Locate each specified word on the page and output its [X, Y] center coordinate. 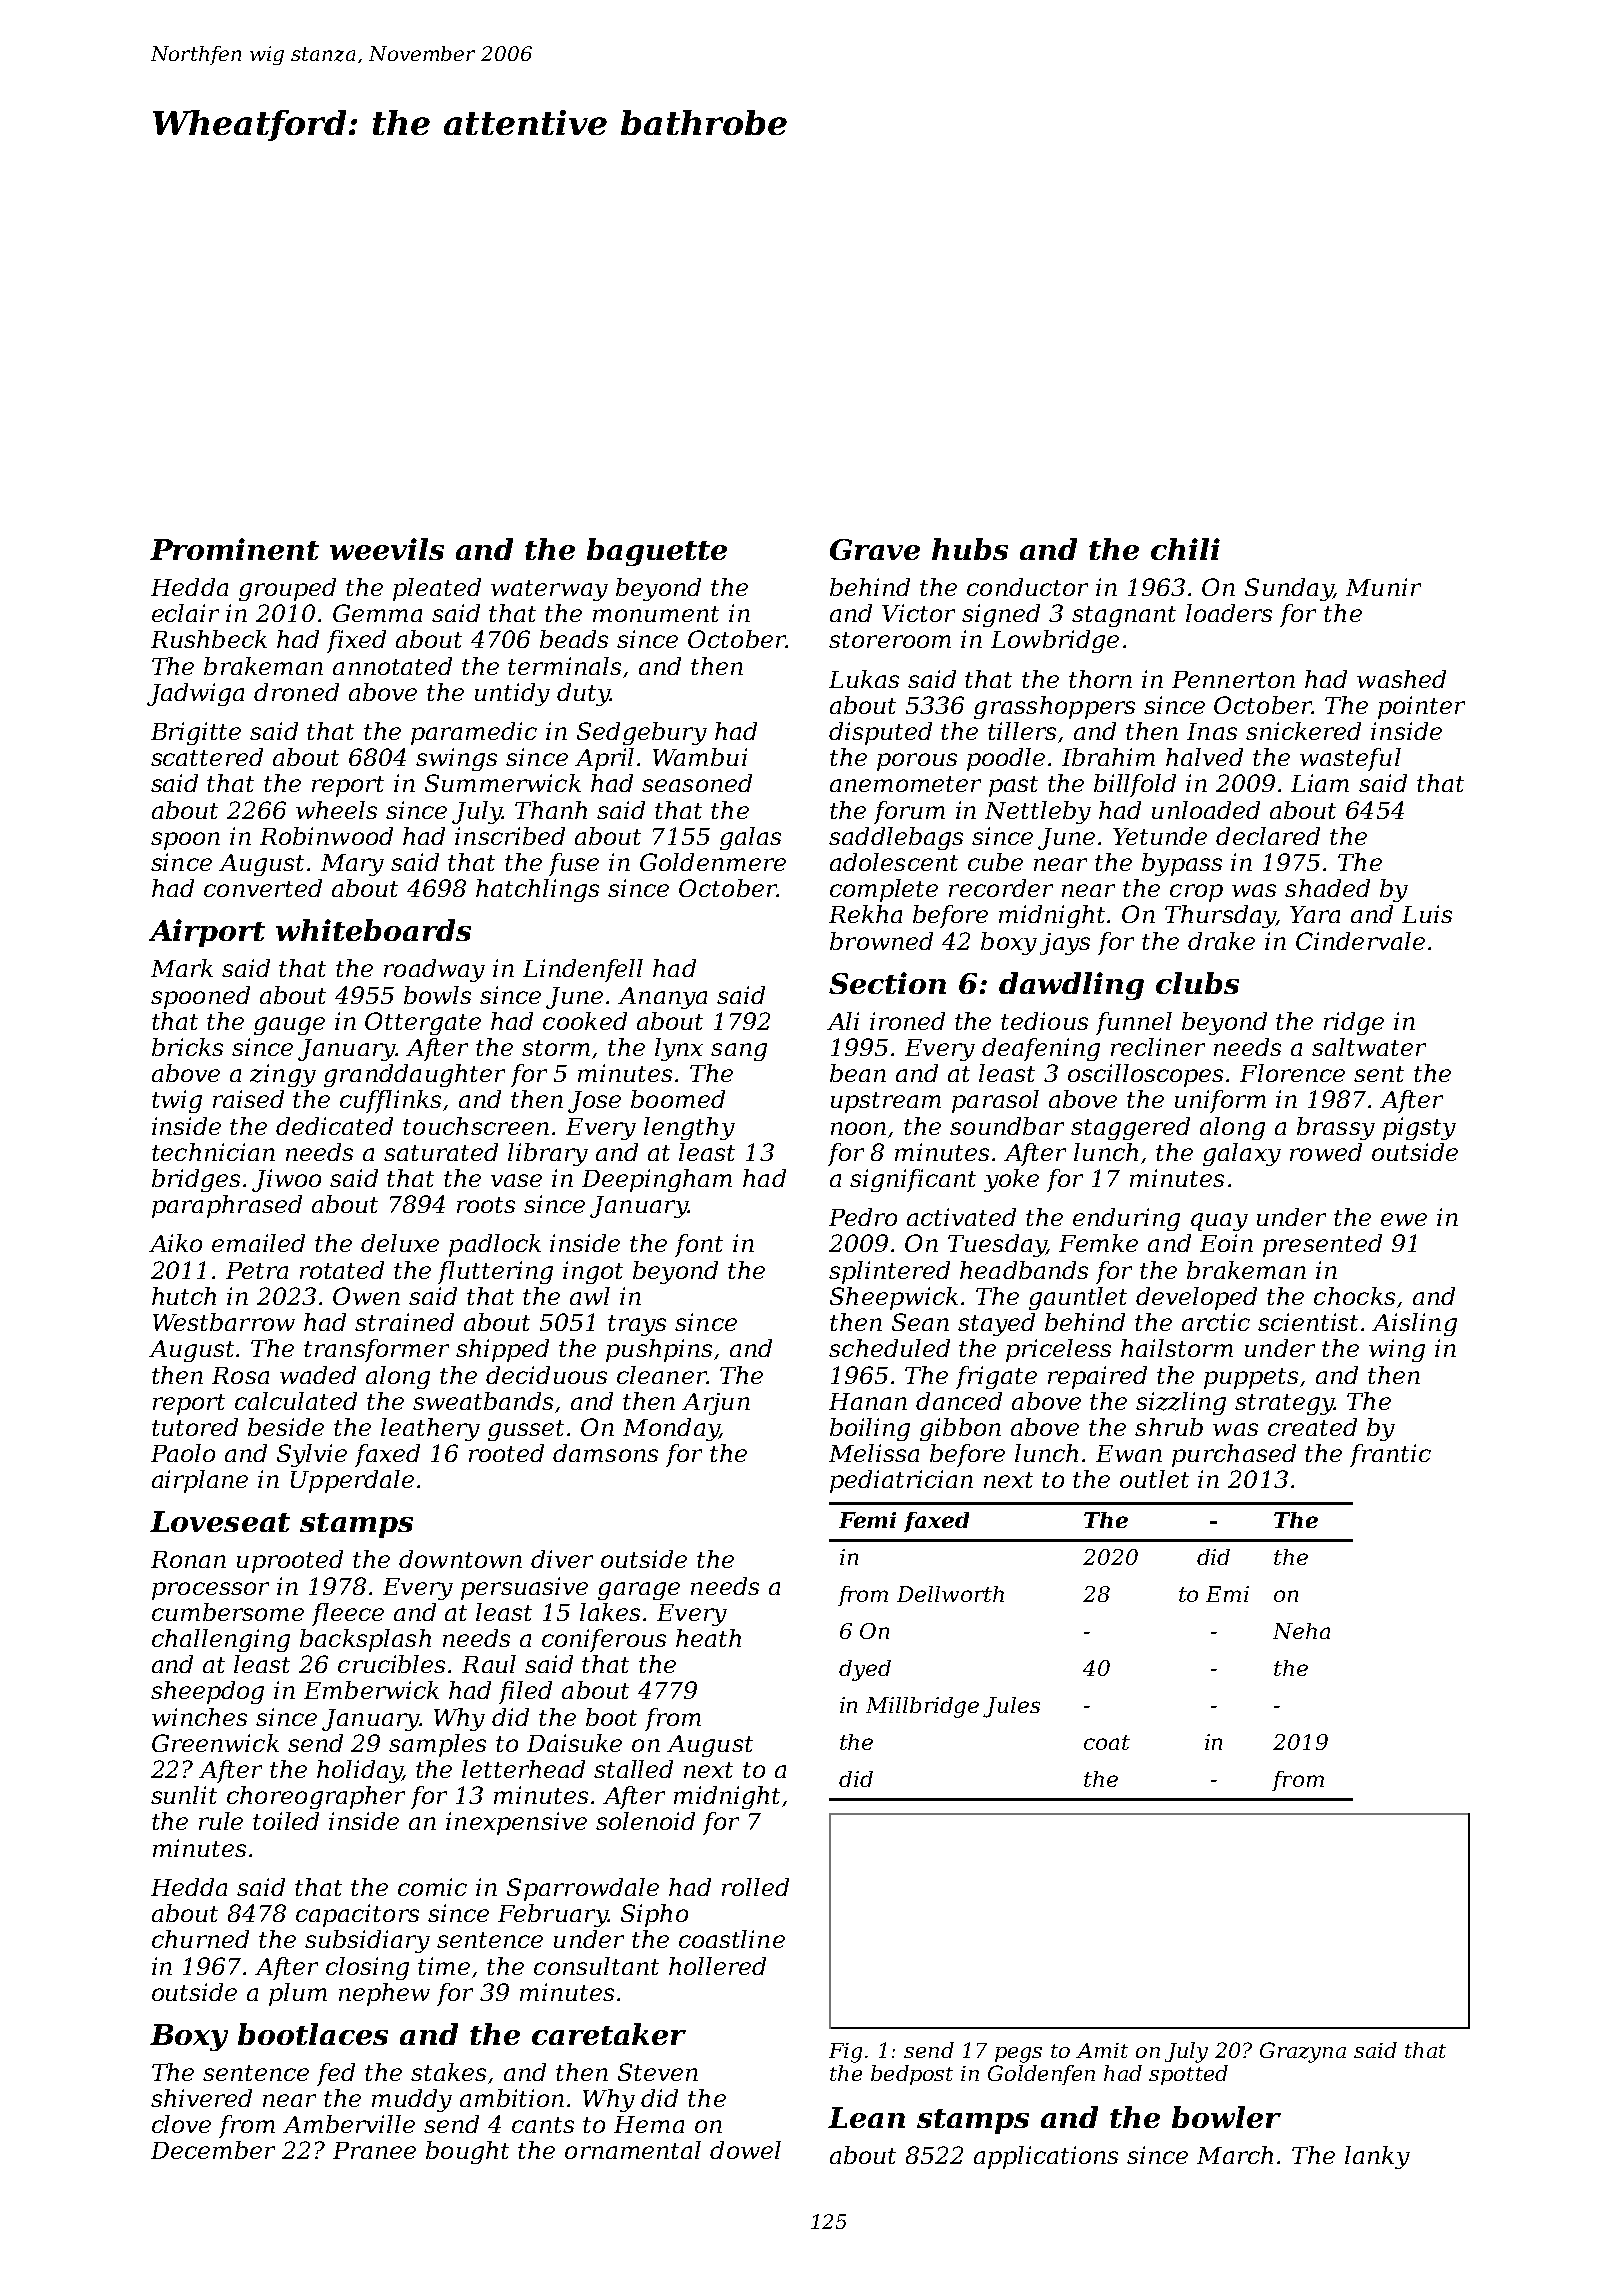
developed [1196, 1298]
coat [1107, 1742]
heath [708, 1638]
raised [248, 1099]
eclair [185, 613]
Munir [1383, 587]
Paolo [183, 1453]
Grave [875, 549]
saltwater [1369, 1047]
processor [210, 1591]
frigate [996, 1377]
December [213, 2150]
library [548, 1154]
